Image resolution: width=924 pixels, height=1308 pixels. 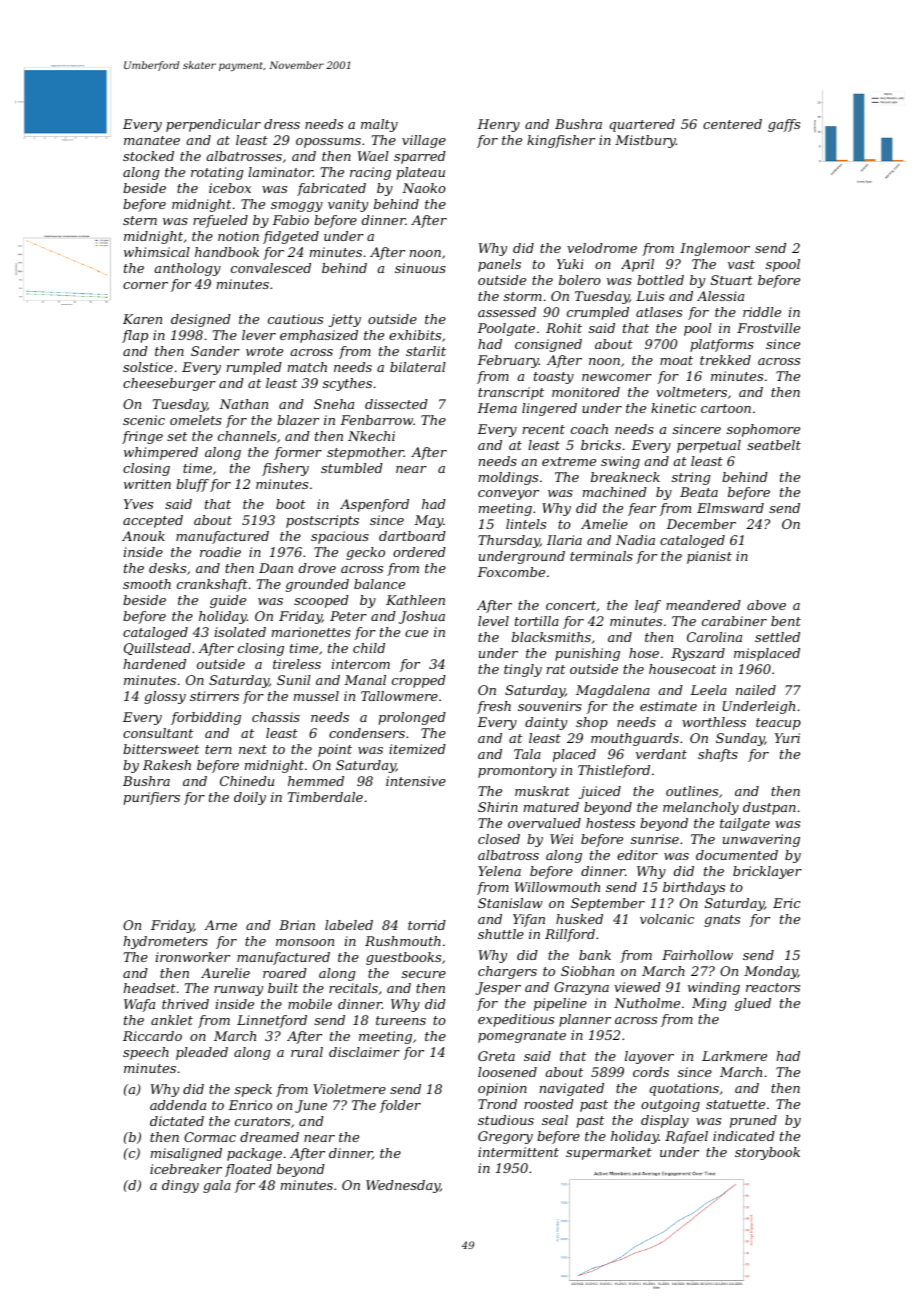 I want to click on trekked, so click(x=725, y=360).
